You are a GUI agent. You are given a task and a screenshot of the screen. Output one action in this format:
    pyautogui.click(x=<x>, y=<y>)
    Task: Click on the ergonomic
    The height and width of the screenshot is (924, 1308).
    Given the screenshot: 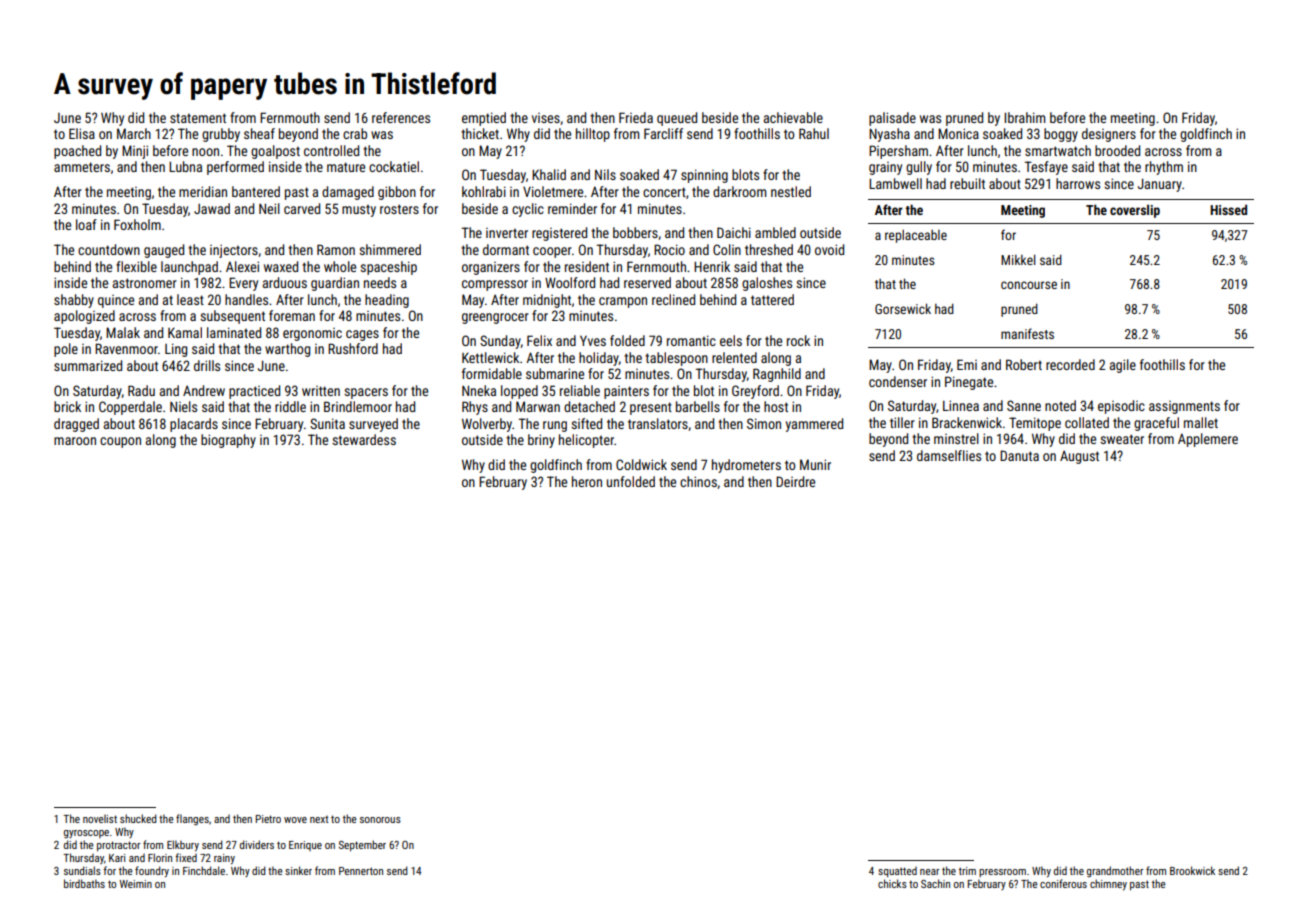 What is the action you would take?
    pyautogui.click(x=312, y=334)
